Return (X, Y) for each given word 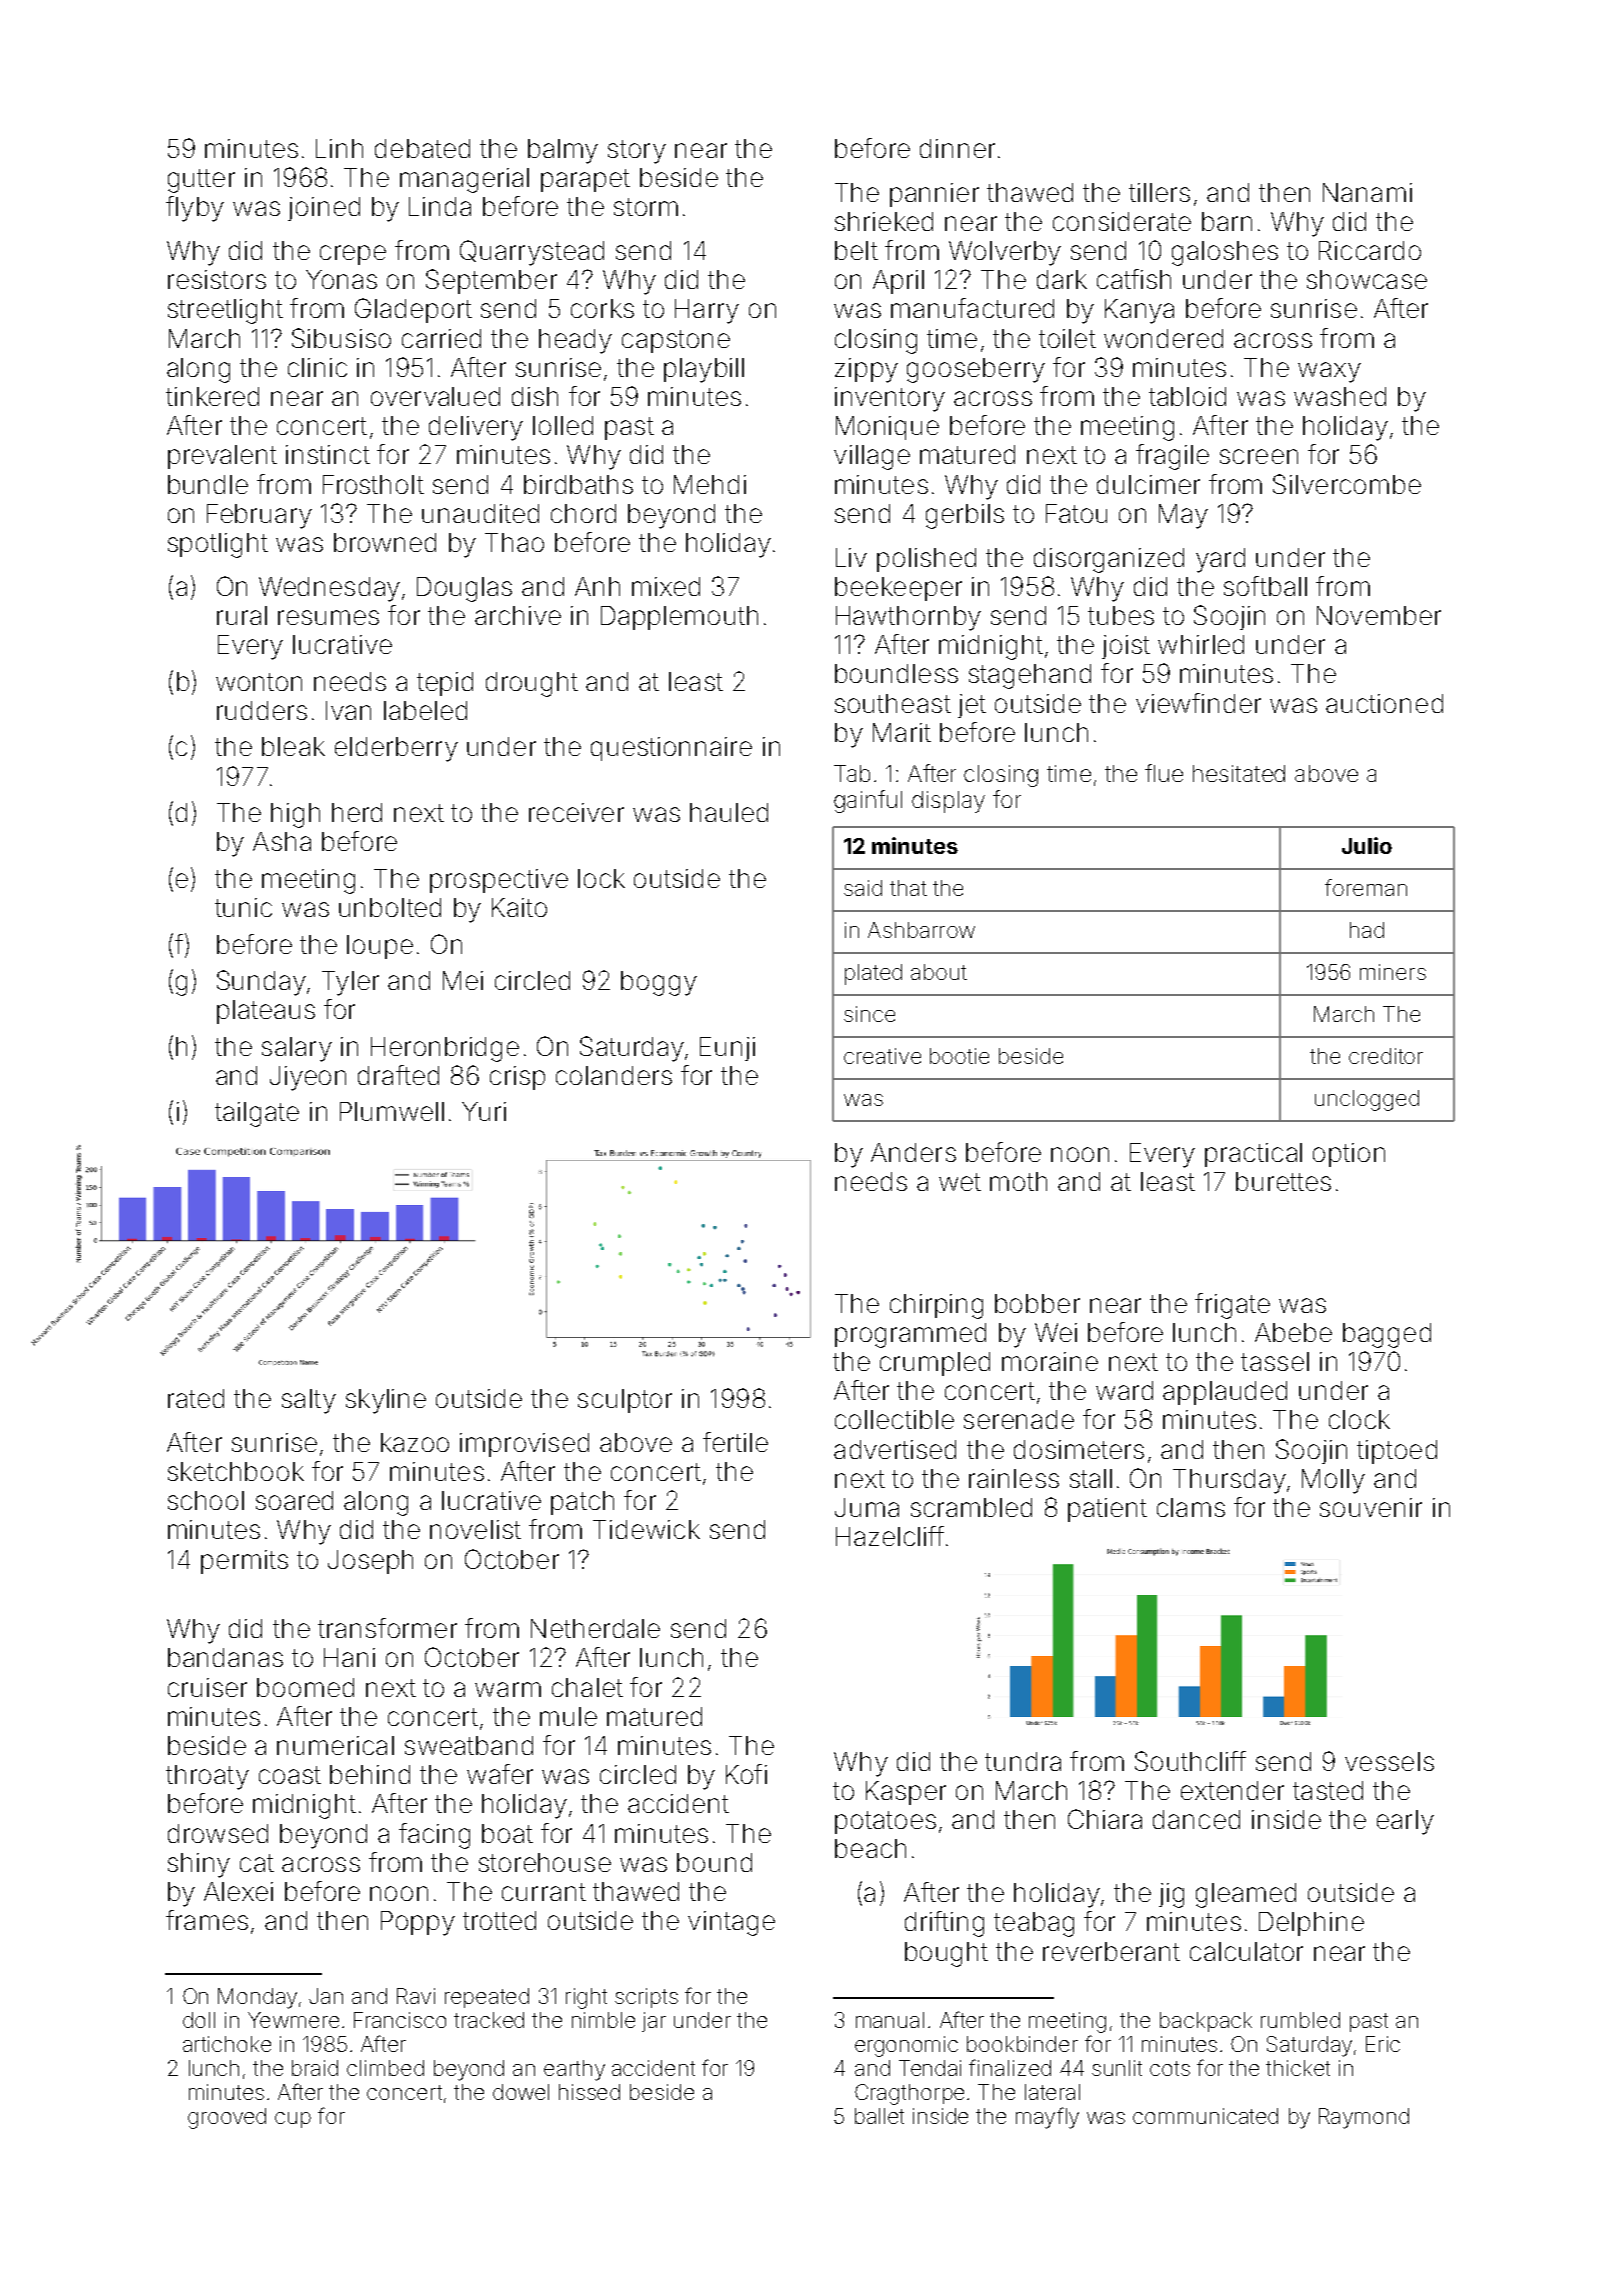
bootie (959, 1056)
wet (960, 1182)
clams (1191, 1507)
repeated (487, 1998)
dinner (957, 148)
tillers (1159, 192)
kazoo (415, 1442)
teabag (1034, 1924)
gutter (201, 181)
